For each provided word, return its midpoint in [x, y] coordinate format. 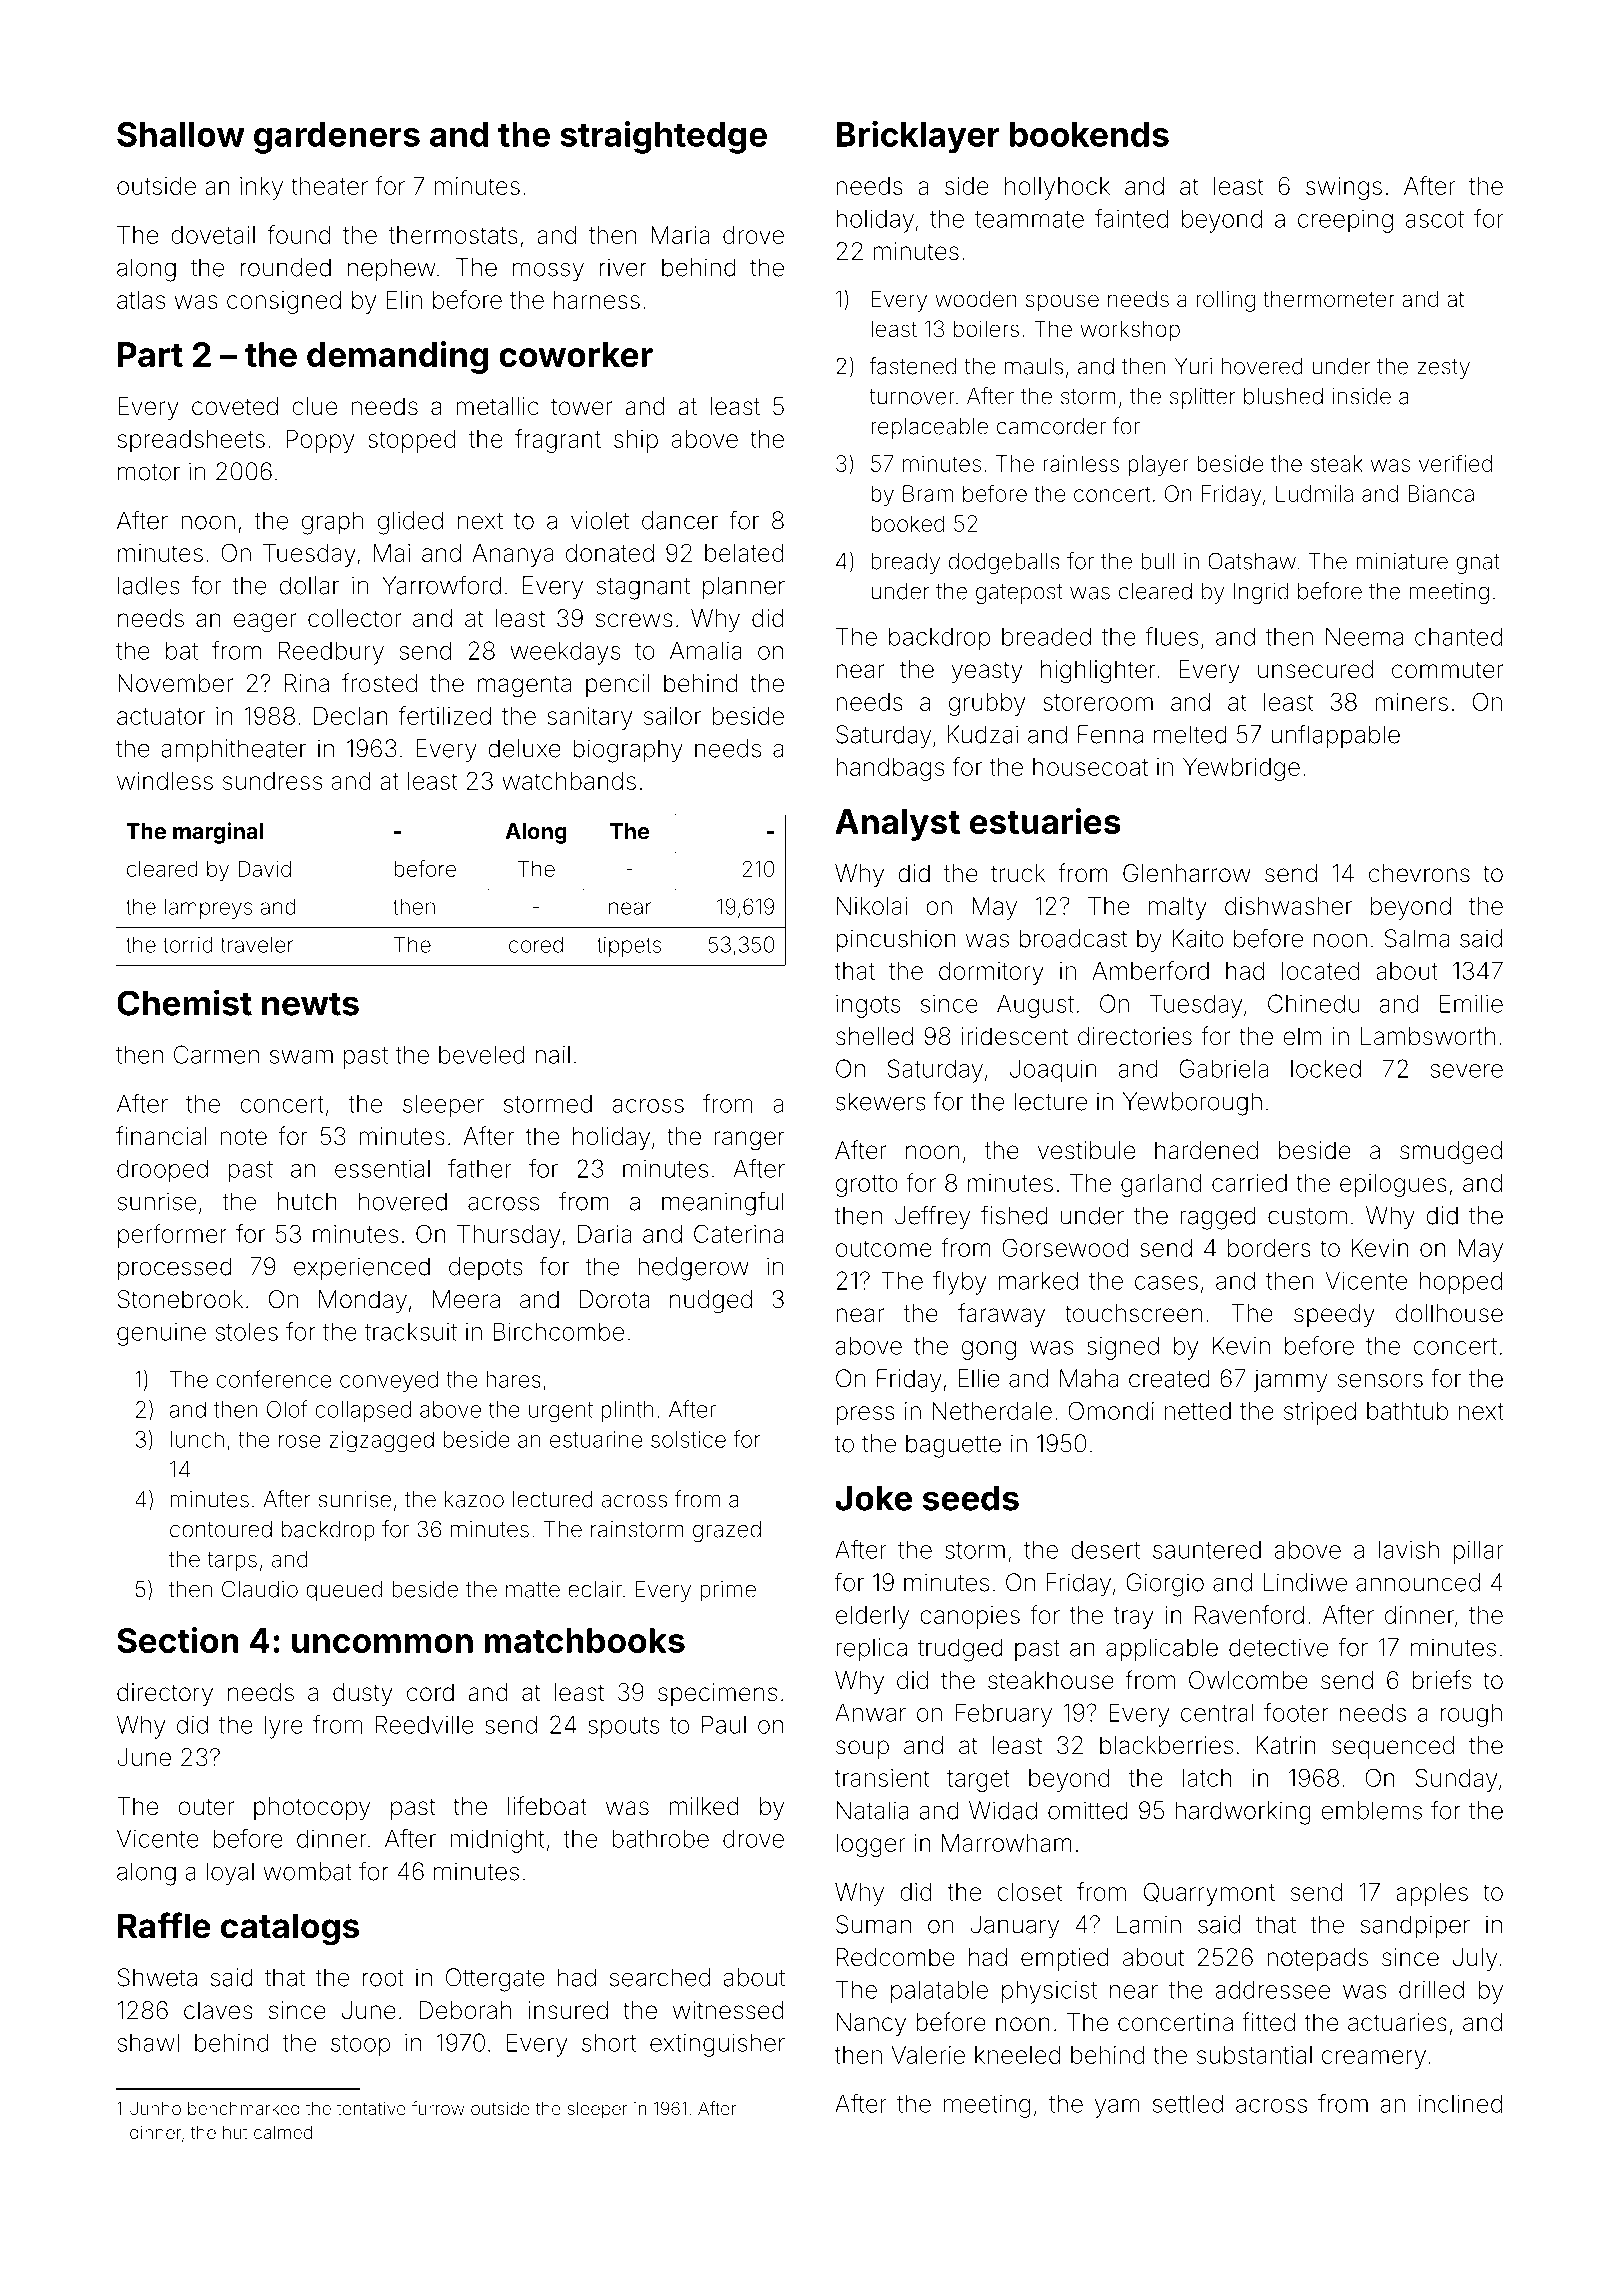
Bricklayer [918, 137]
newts [310, 1004]
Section [178, 1640]
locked [1326, 1068]
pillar [1479, 1552]
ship [636, 441]
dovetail [213, 235]
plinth [627, 1411]
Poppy [320, 441]
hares [514, 1379]
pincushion [896, 940]
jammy [1290, 1381]
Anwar [870, 1712]
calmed [283, 2132]
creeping [1345, 221]
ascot [1435, 219]
